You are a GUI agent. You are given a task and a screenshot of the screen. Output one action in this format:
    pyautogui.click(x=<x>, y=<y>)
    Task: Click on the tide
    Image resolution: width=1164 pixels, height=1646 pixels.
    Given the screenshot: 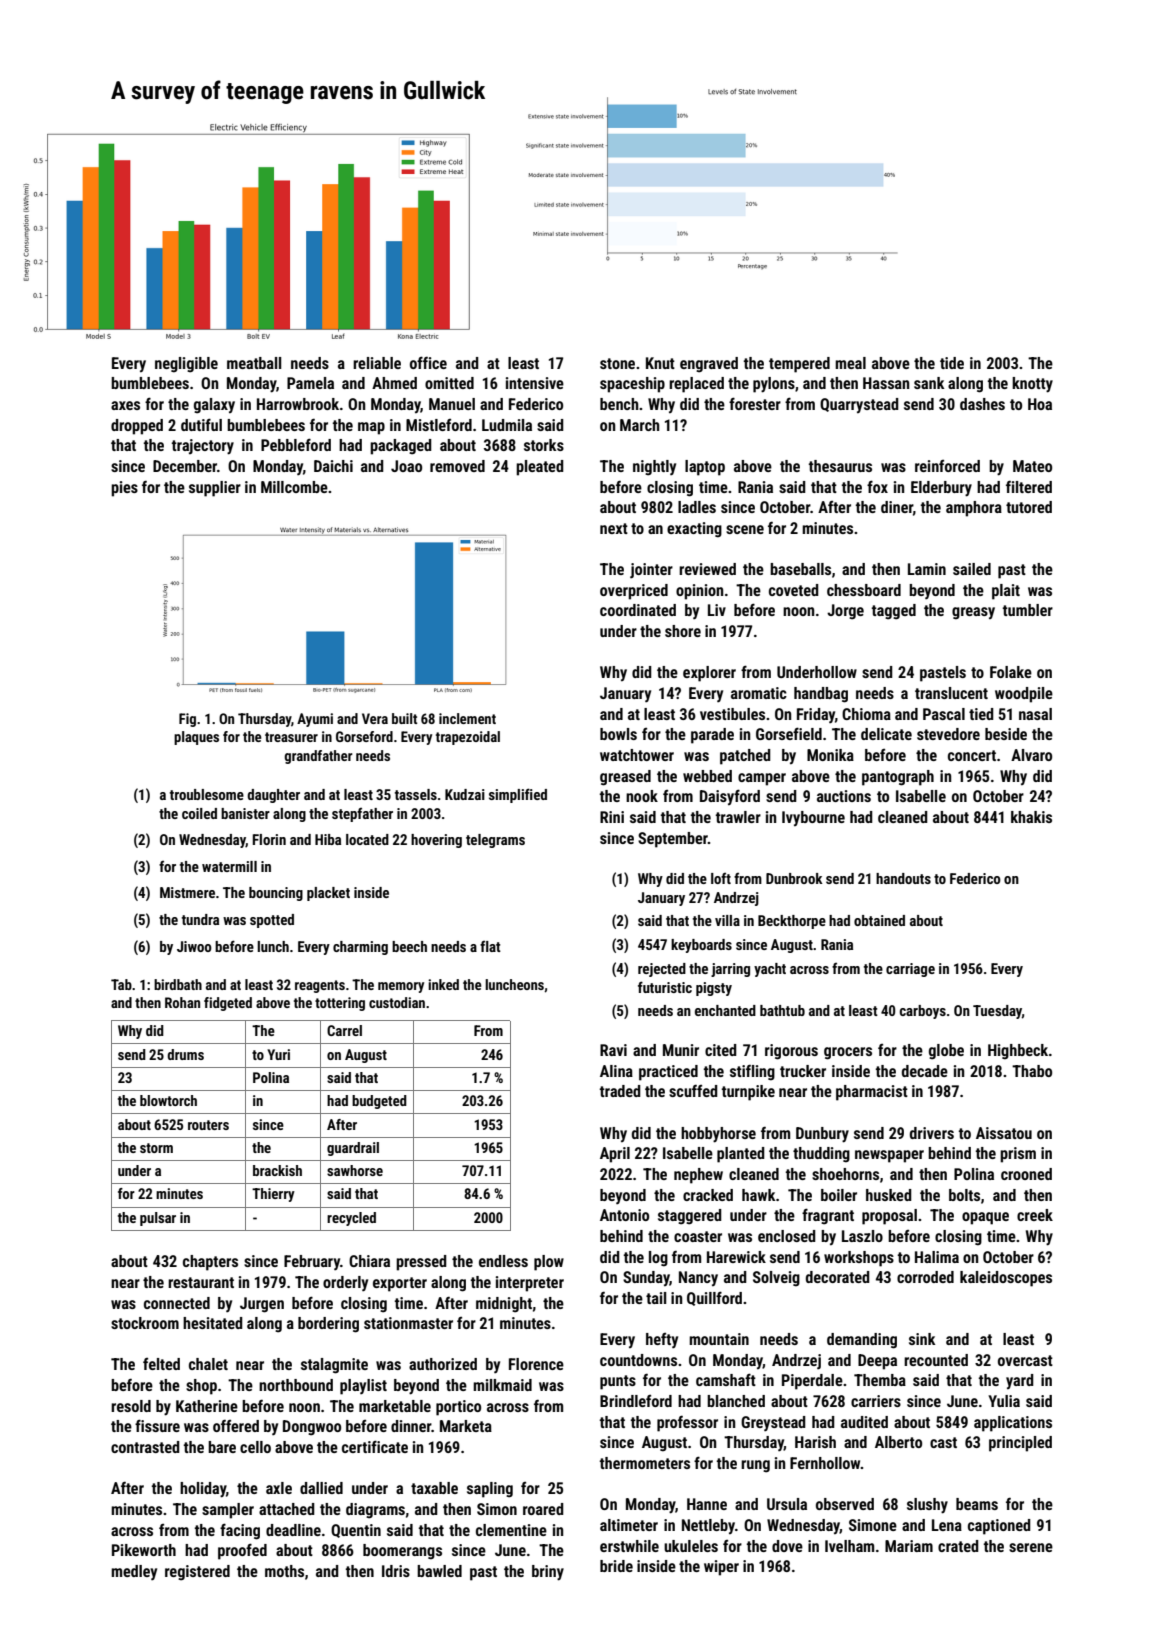 What is the action you would take?
    pyautogui.click(x=952, y=363)
